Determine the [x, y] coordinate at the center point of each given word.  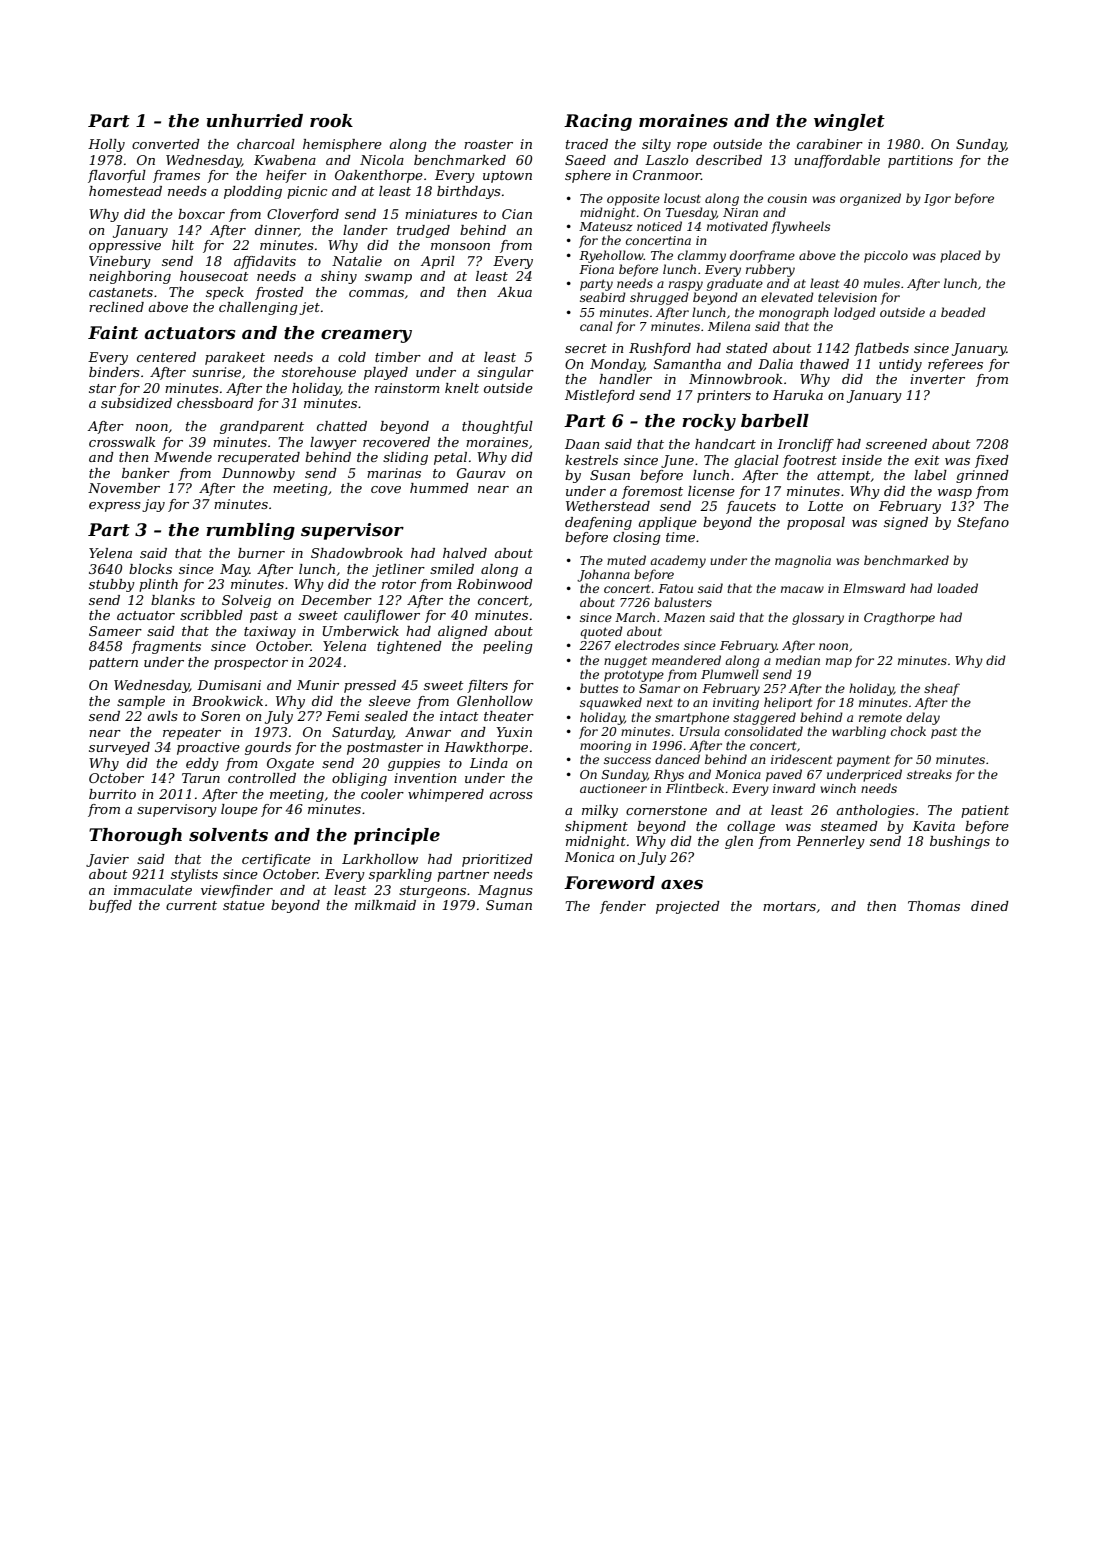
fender [623, 907]
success [627, 760]
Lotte [825, 506]
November [124, 488]
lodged [855, 313]
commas [376, 293]
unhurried [255, 121]
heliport [788, 703]
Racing [598, 122]
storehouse [319, 372]
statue [244, 905]
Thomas [934, 906]
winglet [849, 122]
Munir [318, 685]
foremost [652, 492]
